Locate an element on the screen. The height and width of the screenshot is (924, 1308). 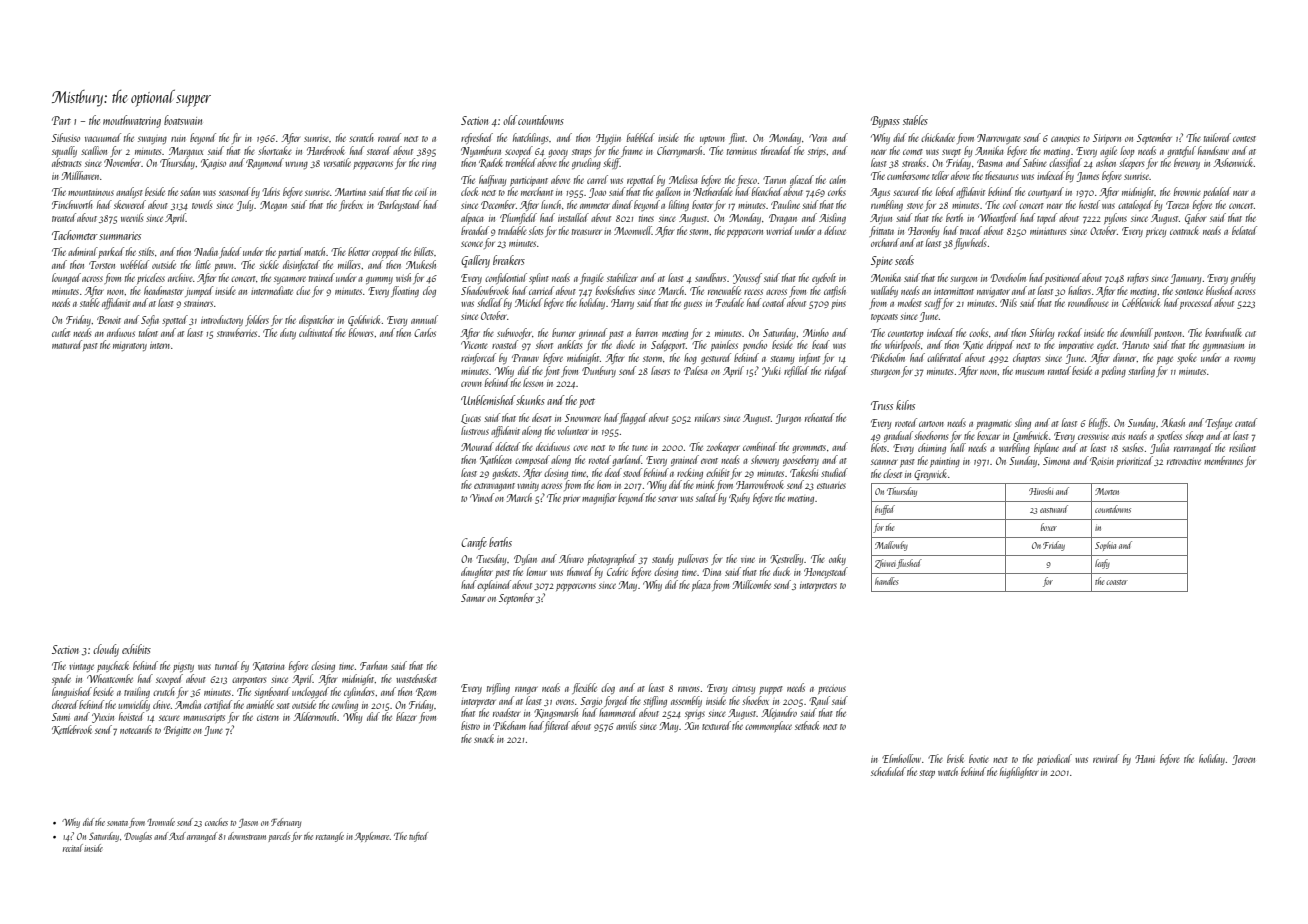
grateful is located at coordinates (1182, 151).
